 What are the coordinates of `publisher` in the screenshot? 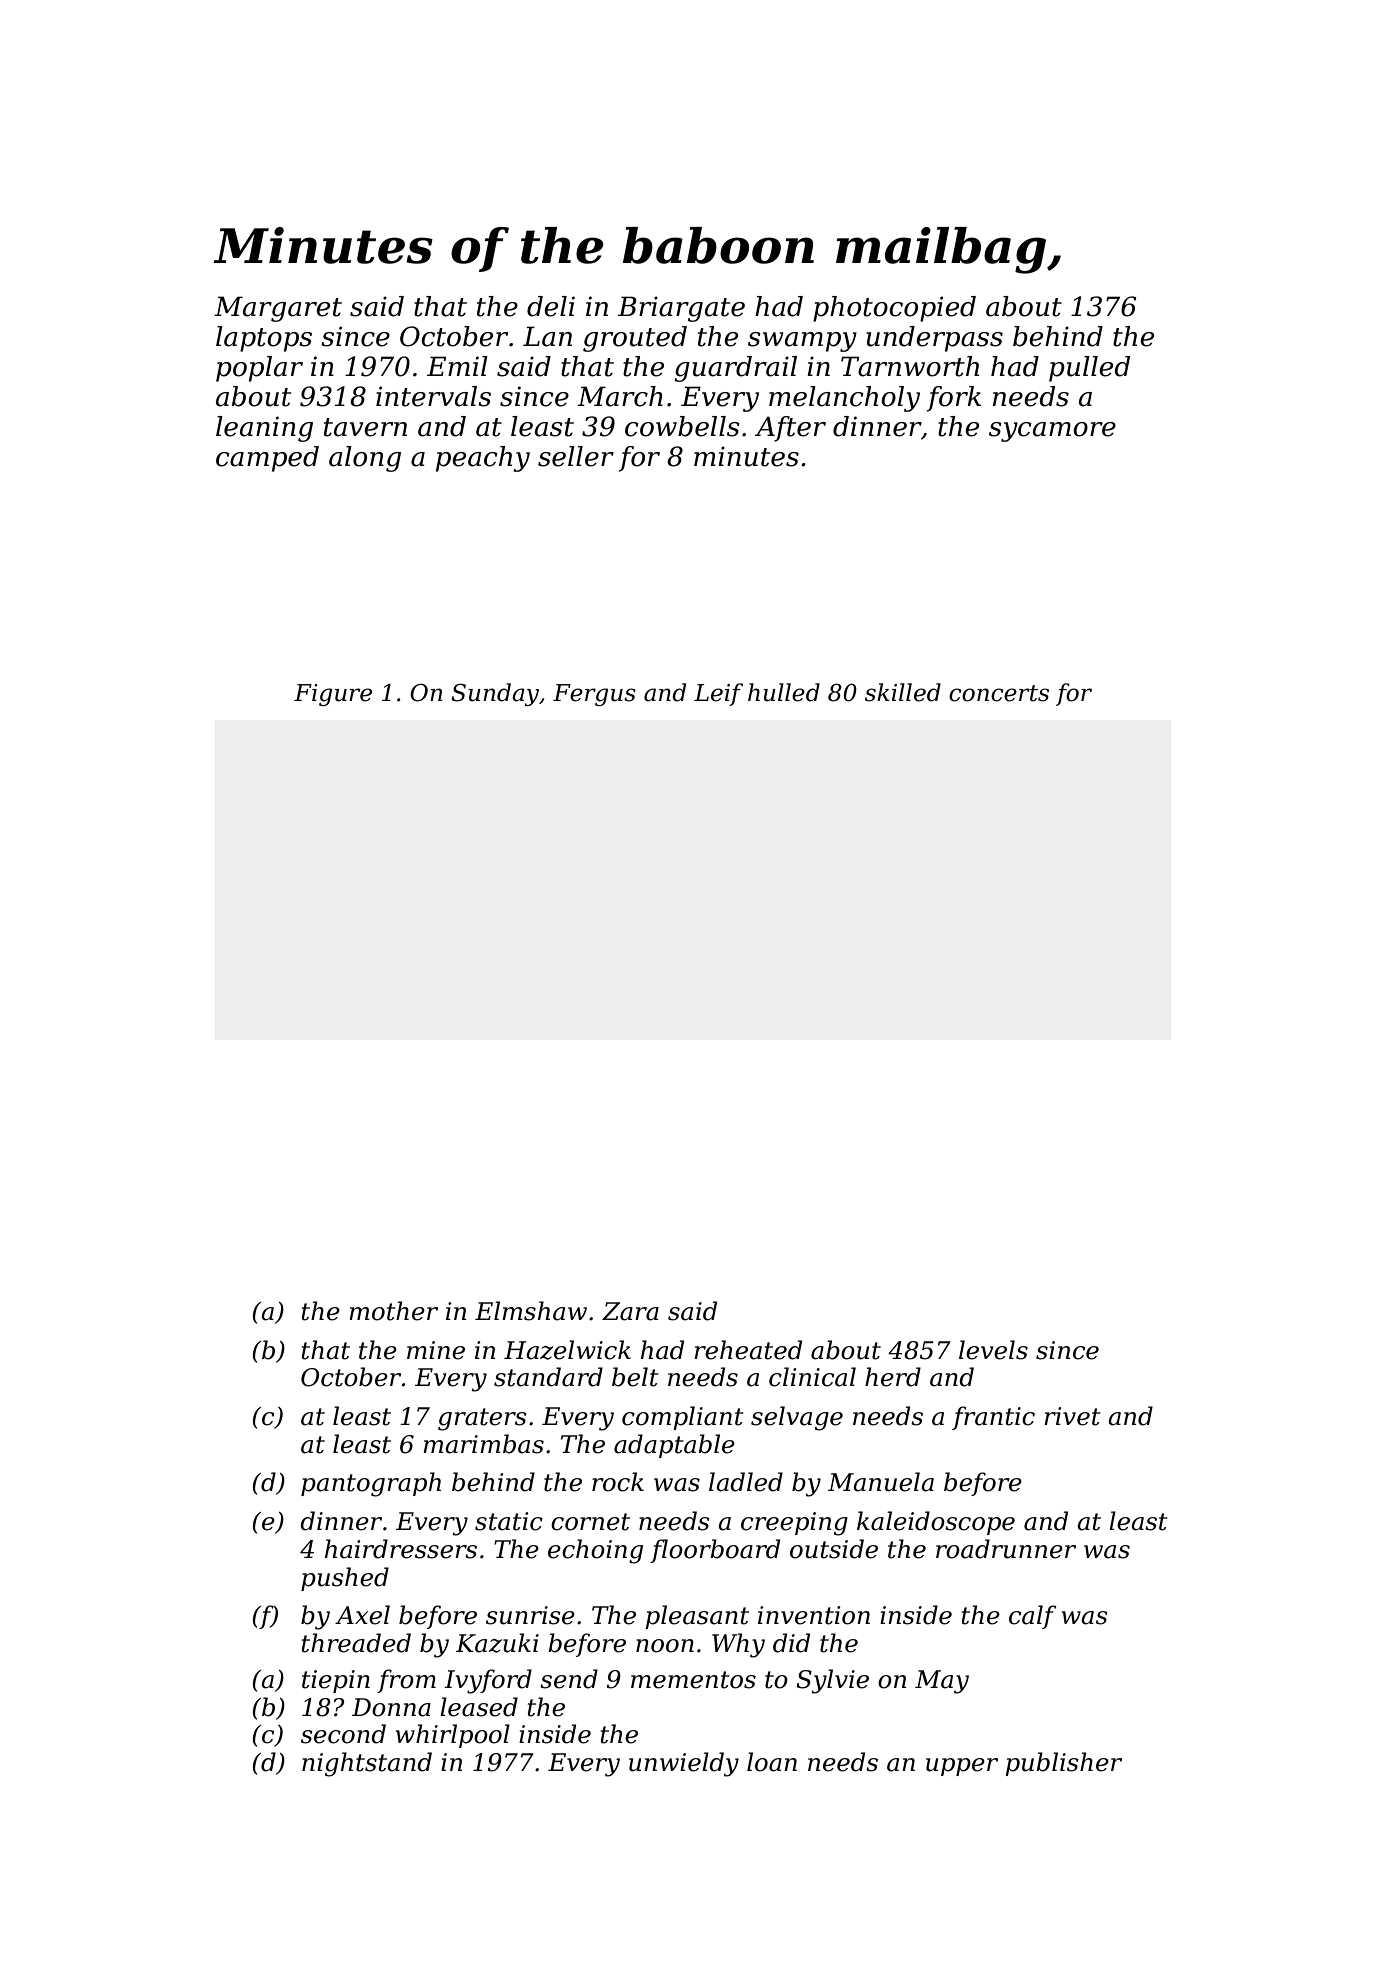 It's located at (1063, 1764).
